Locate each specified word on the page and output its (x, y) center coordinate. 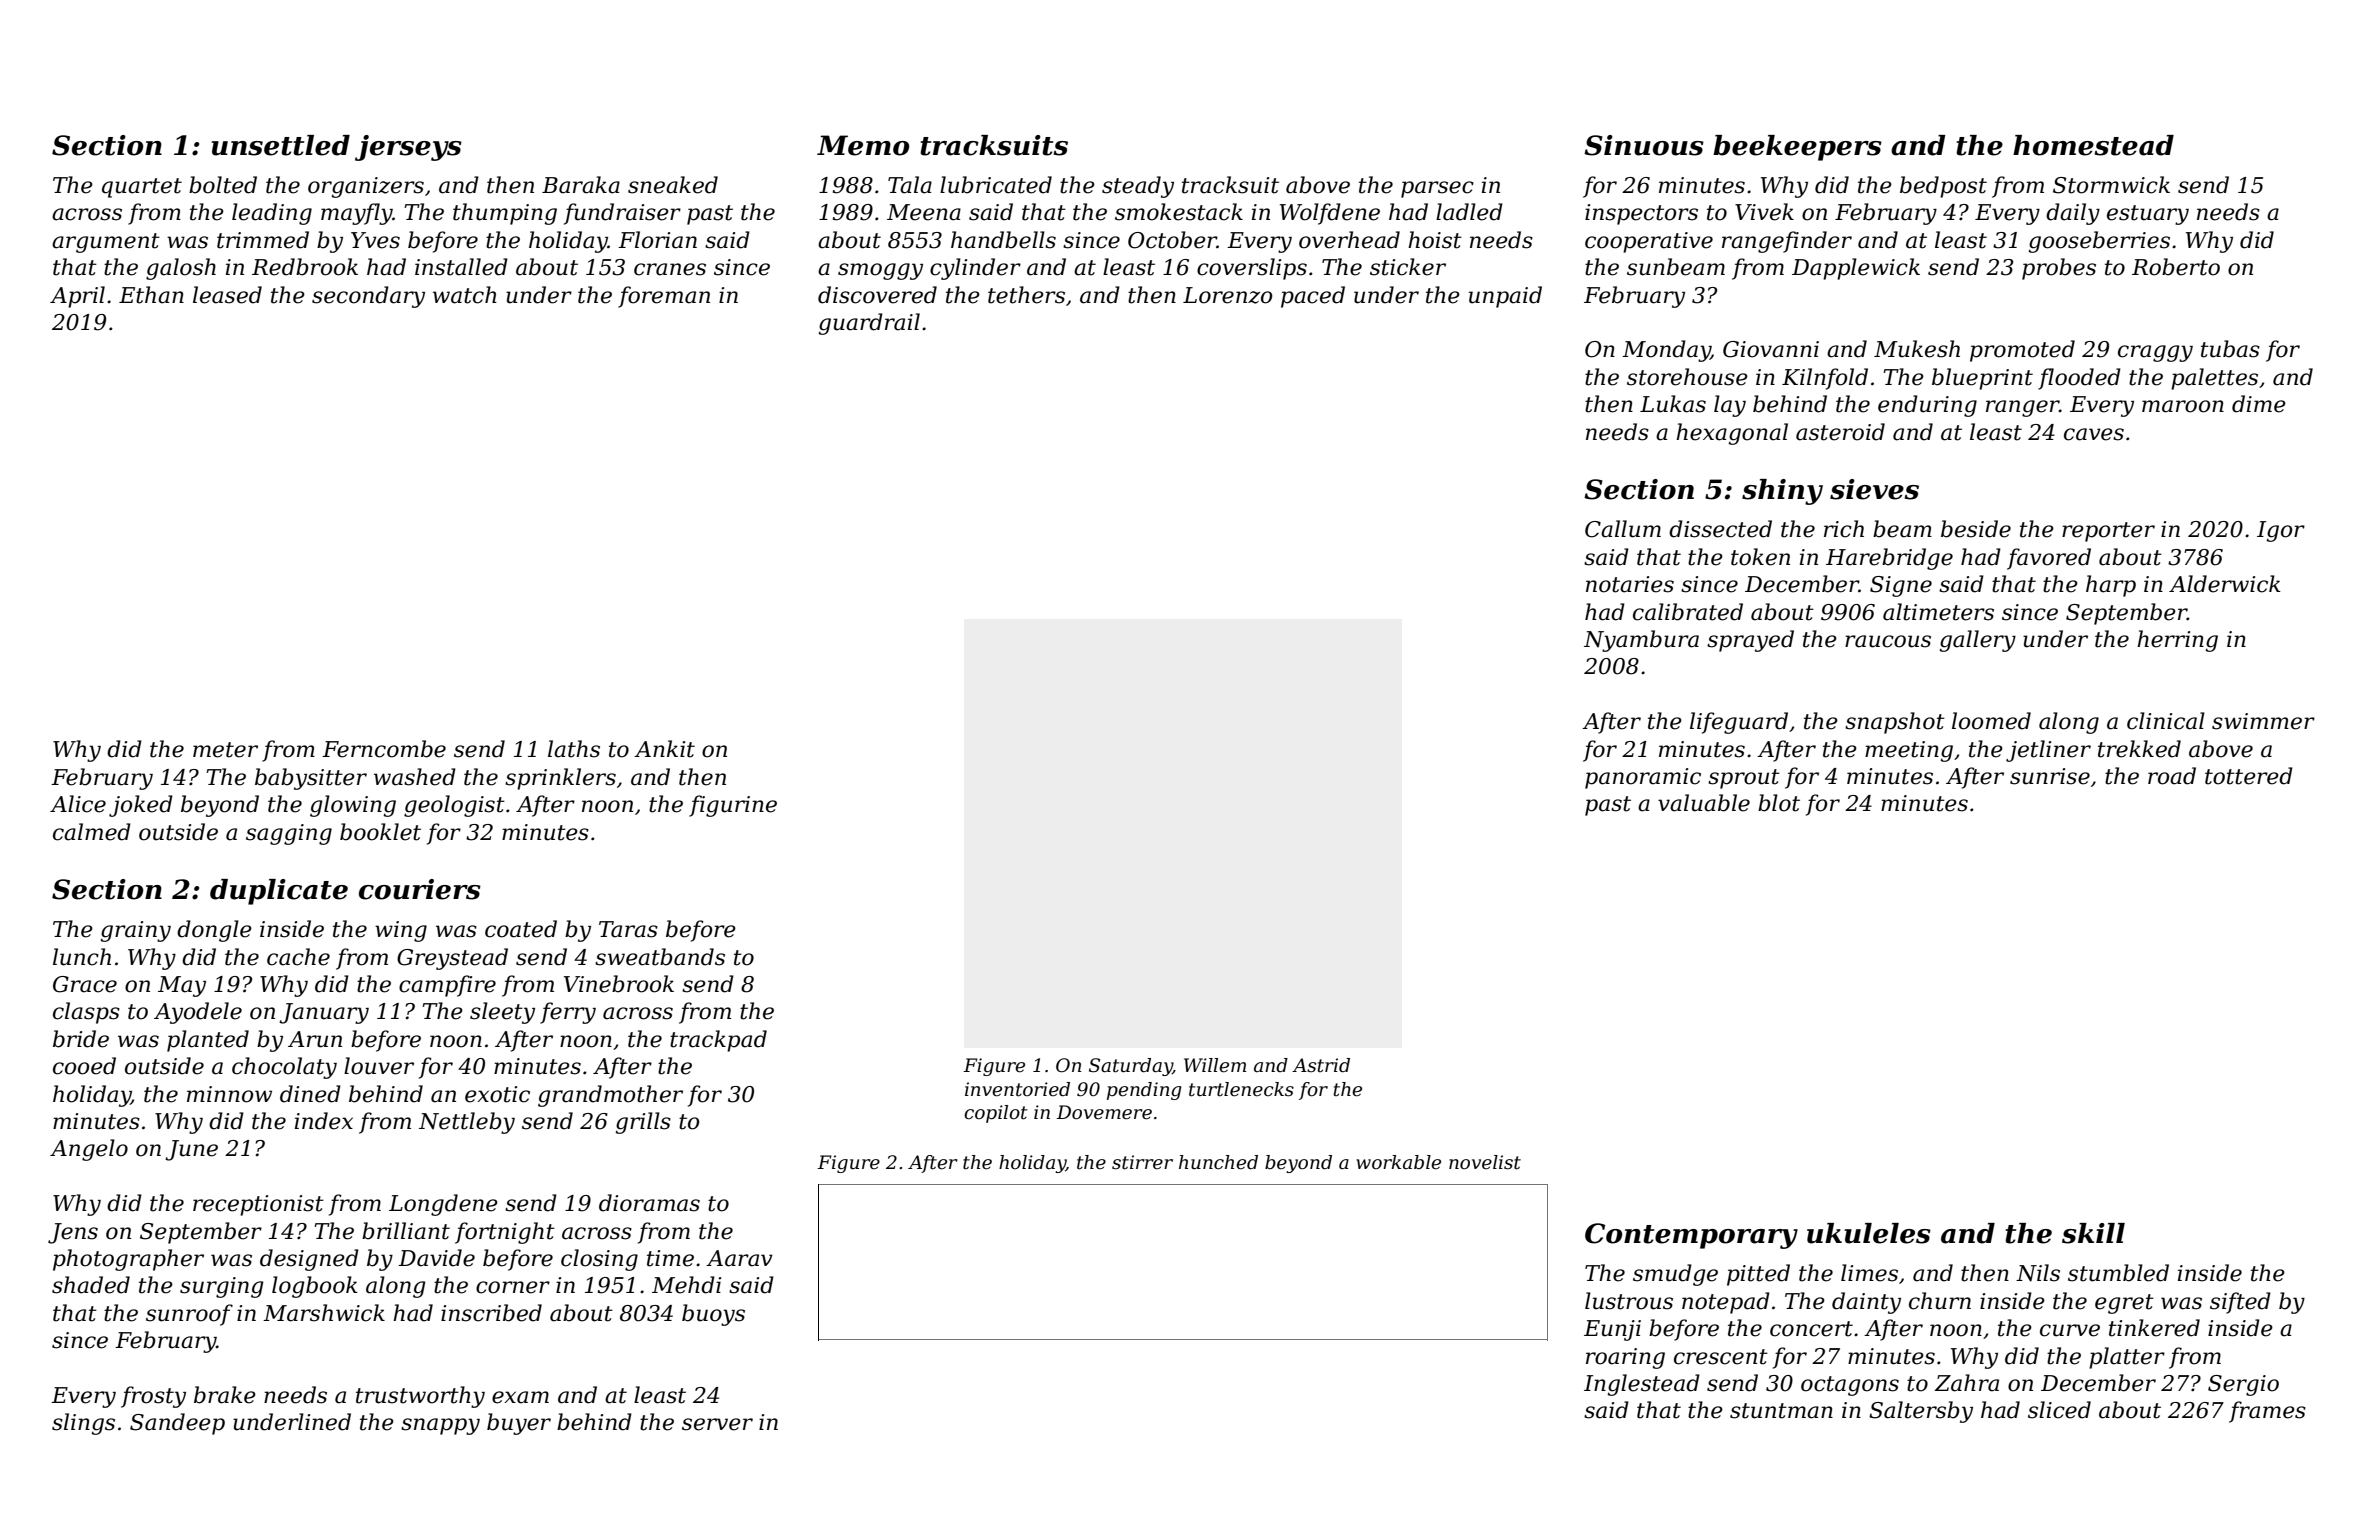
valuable (1704, 803)
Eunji (1612, 1330)
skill (2093, 1233)
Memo (863, 145)
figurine (733, 806)
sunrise (2050, 776)
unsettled (280, 145)
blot (1779, 803)
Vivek (1764, 212)
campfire (447, 986)
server (717, 1424)
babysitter (311, 779)
